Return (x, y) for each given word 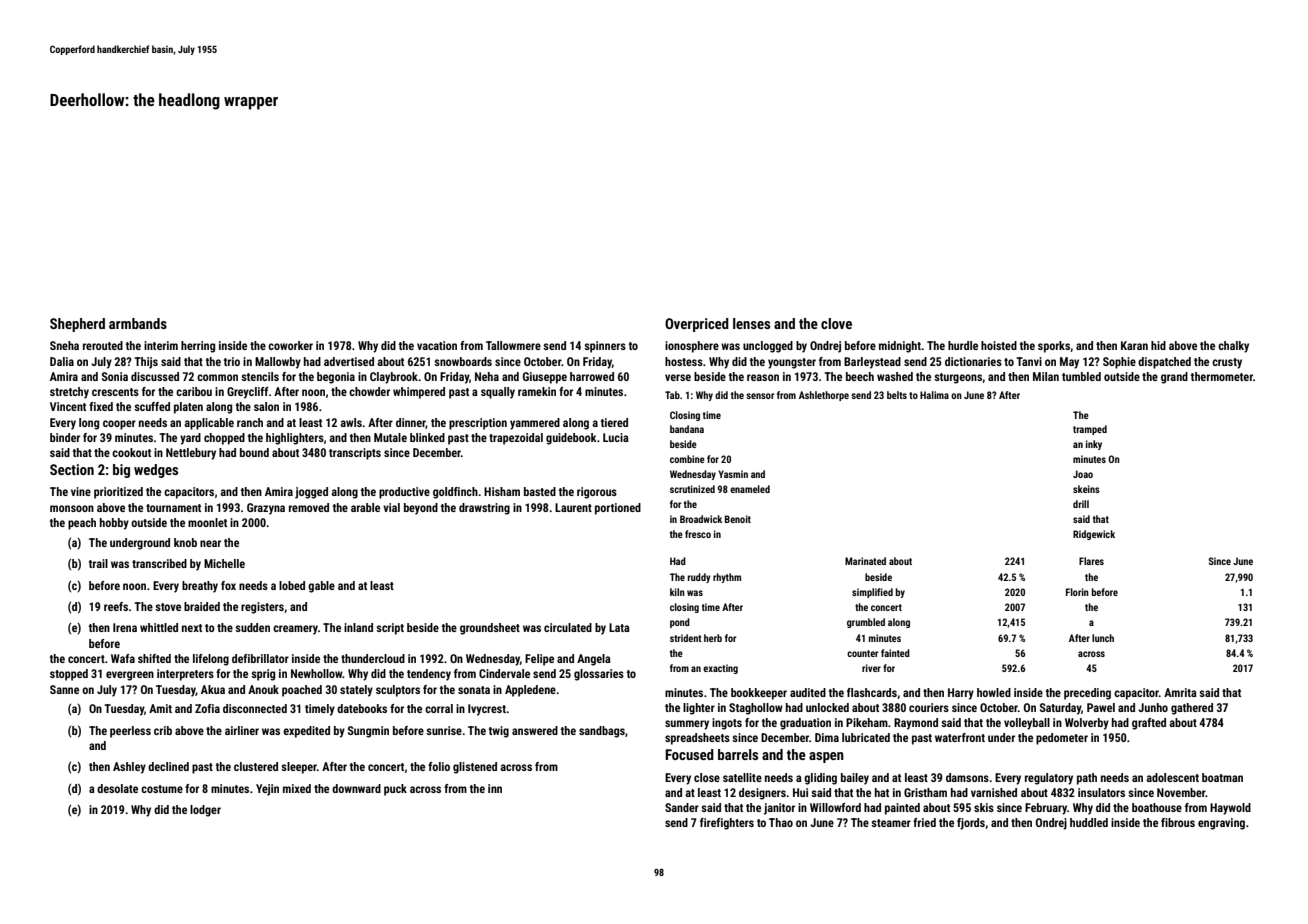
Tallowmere (513, 345)
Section (72, 469)
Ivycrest (487, 710)
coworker (290, 345)
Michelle (224, 563)
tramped (1090, 430)
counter (862, 653)
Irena (125, 627)
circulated (568, 627)
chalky (1233, 347)
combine (687, 459)
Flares (1091, 561)
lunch (1103, 638)
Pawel (1101, 707)
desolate (117, 788)
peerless (130, 732)
